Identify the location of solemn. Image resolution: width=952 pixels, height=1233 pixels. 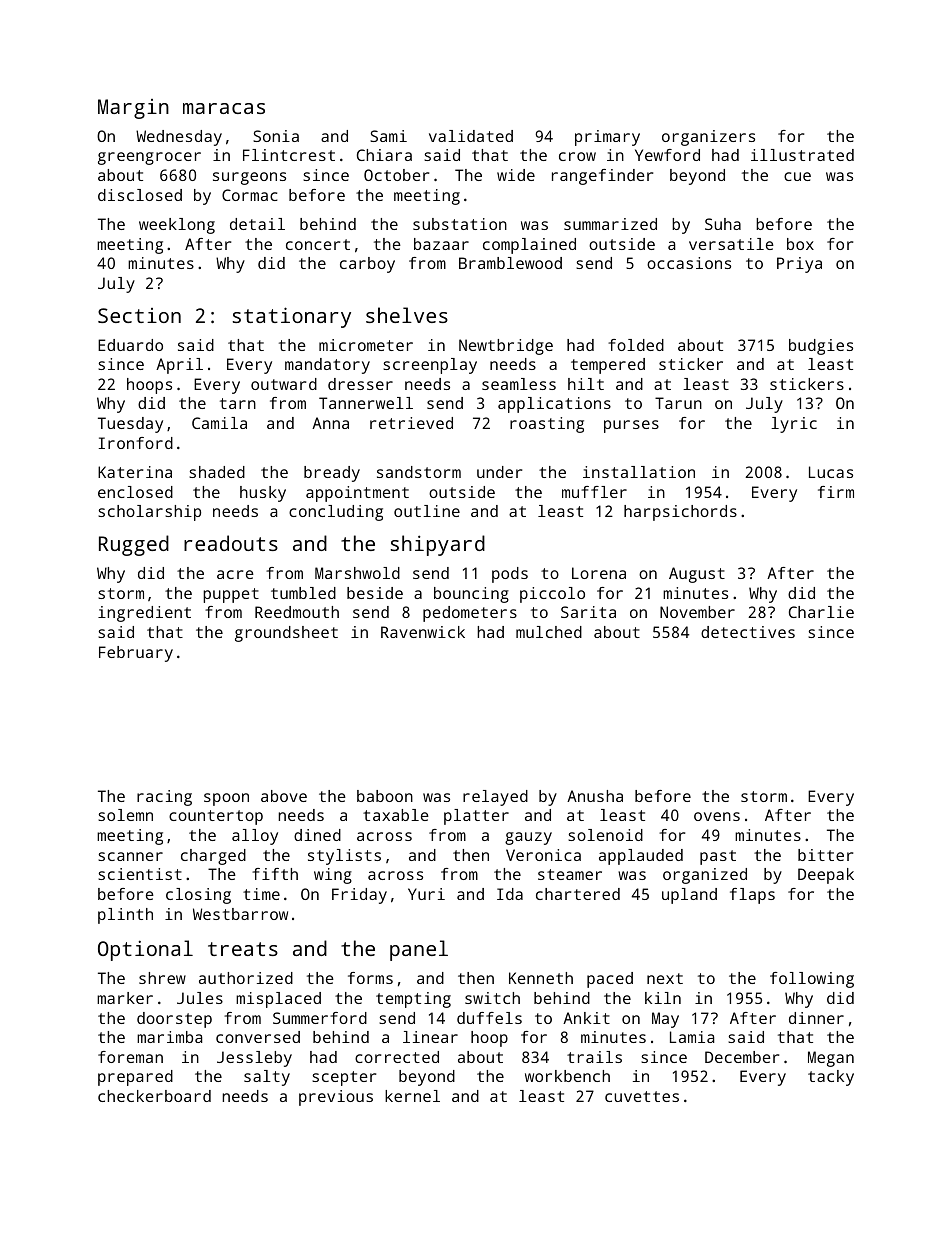
(125, 815).
